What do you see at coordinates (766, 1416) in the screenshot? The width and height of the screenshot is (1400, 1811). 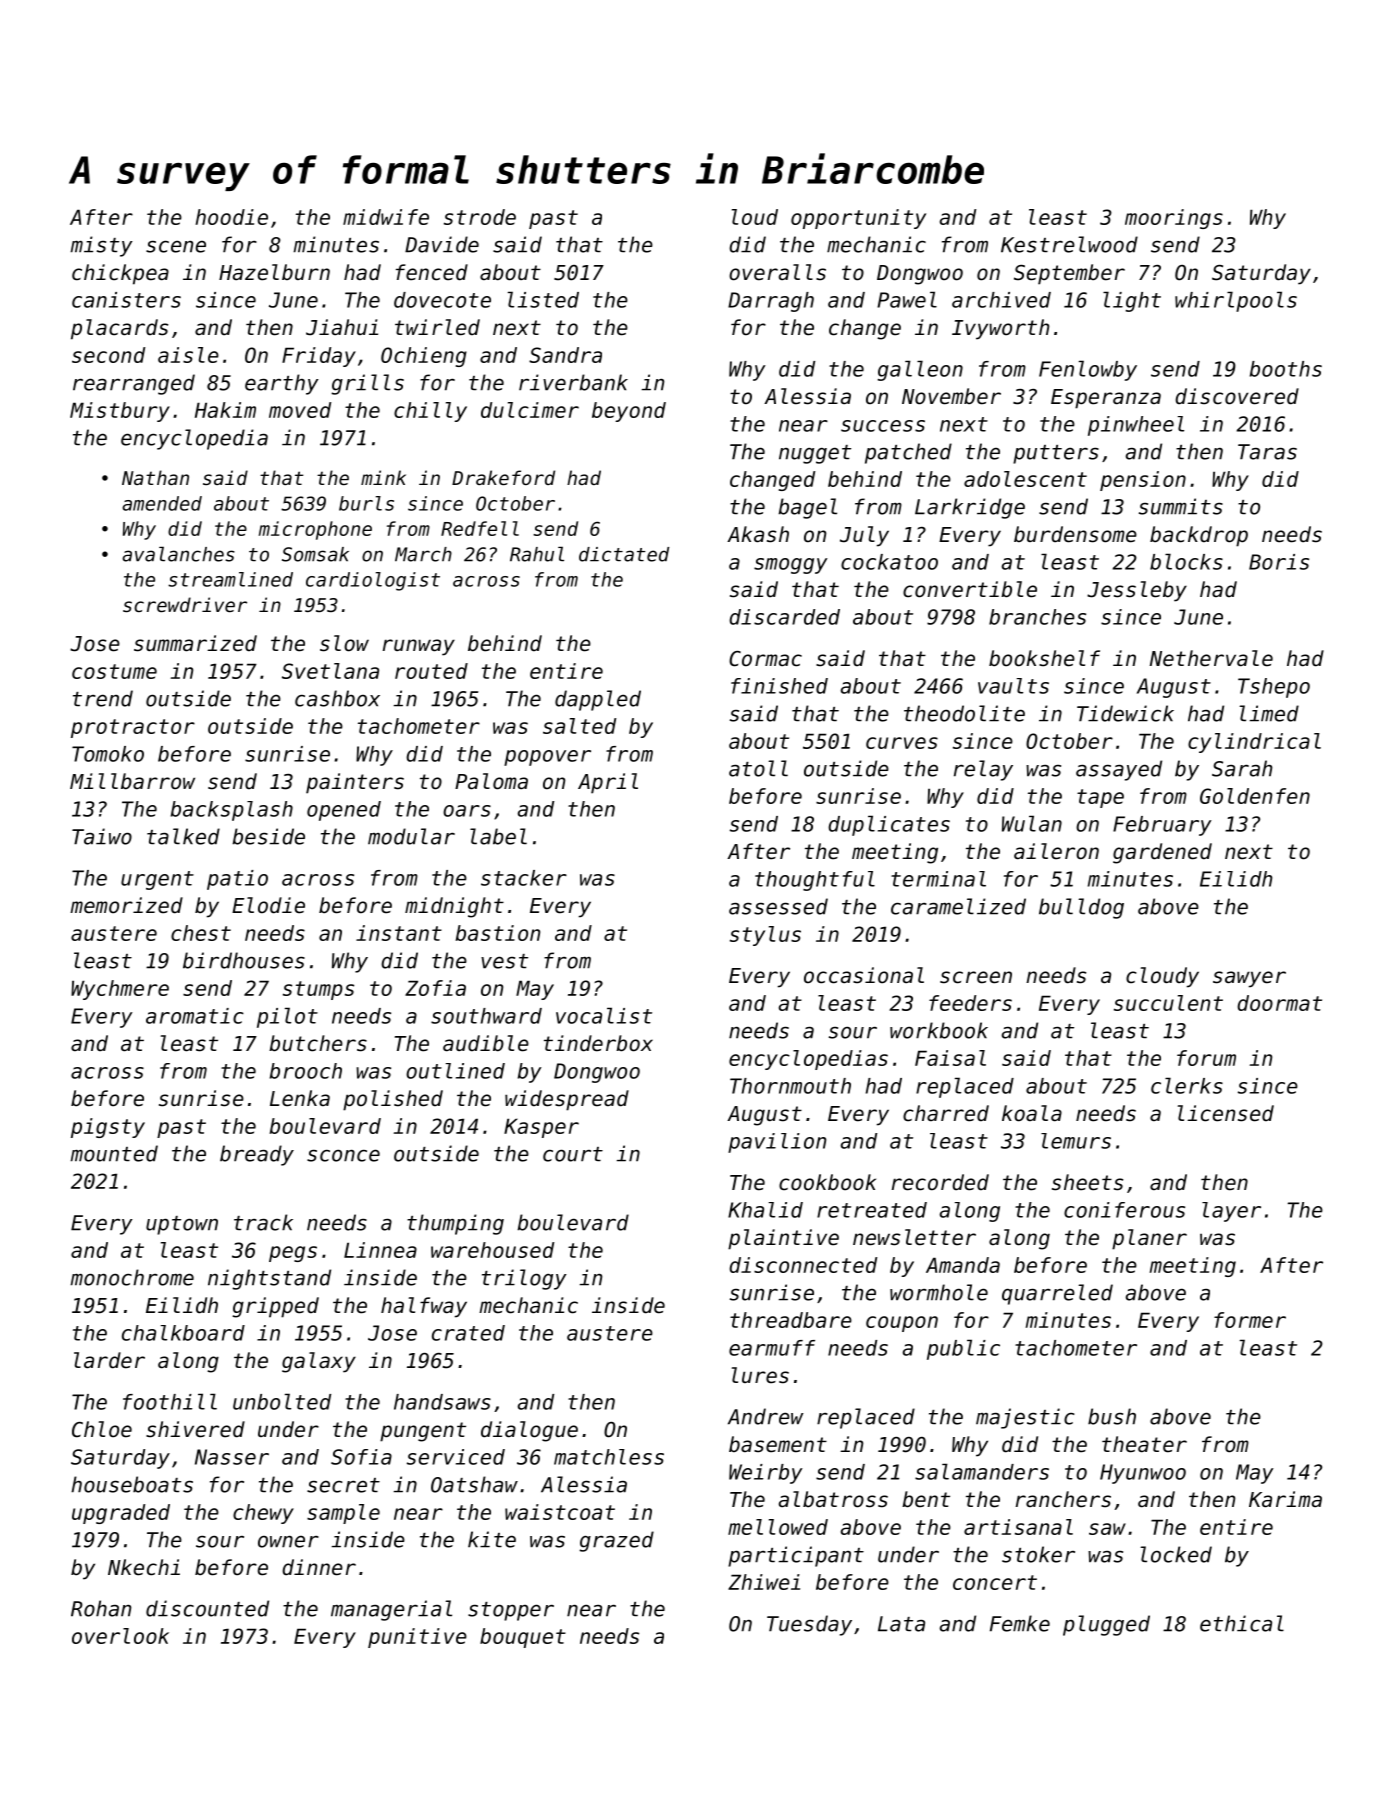 I see `Andrew` at bounding box center [766, 1416].
